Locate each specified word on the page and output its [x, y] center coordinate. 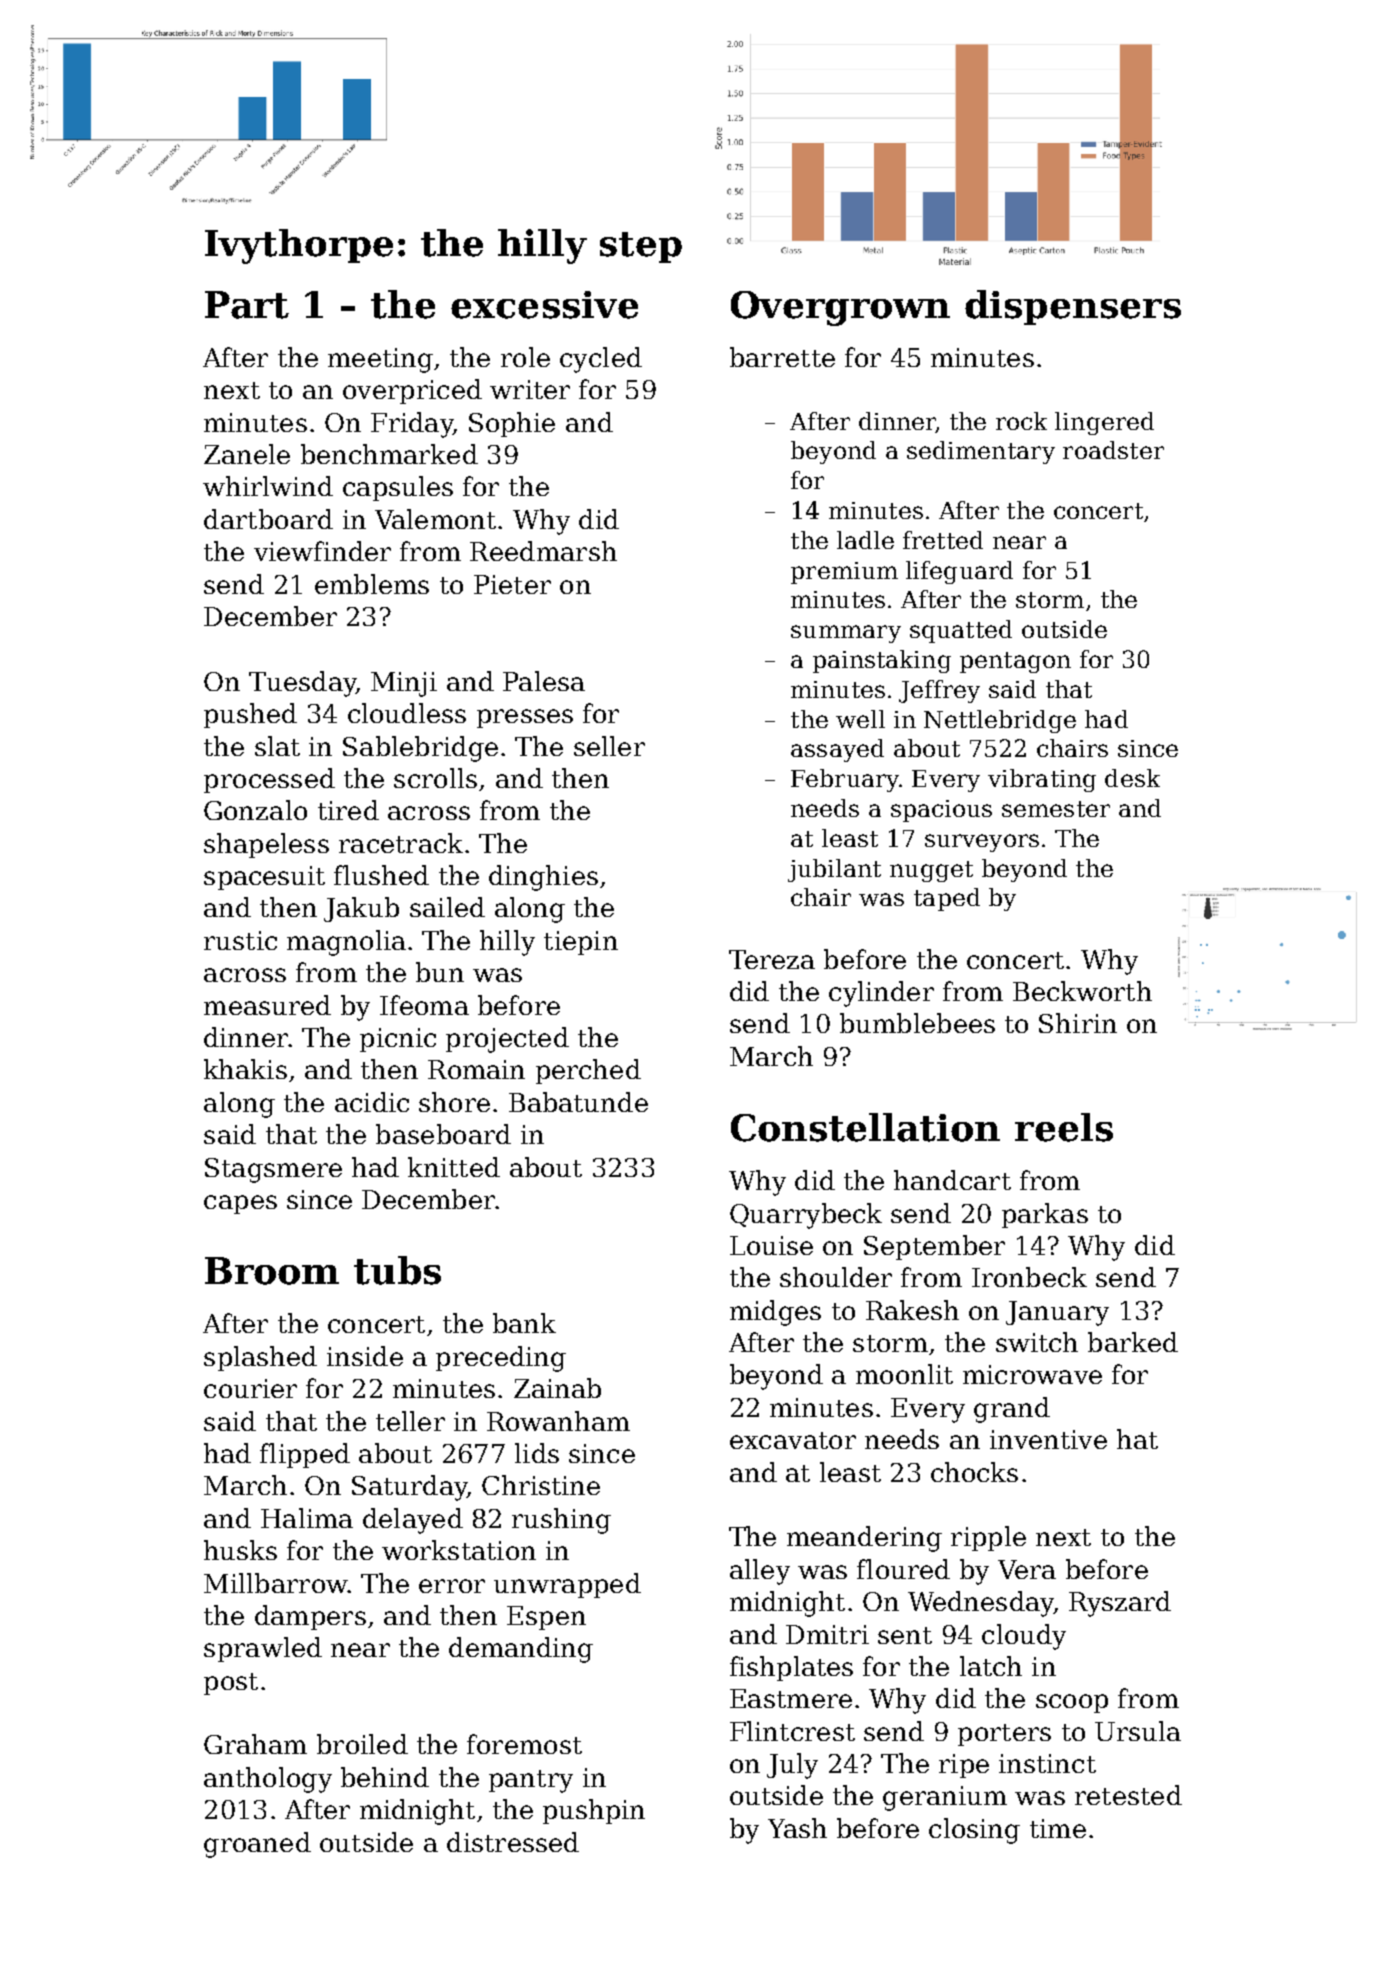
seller [609, 746]
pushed [250, 715]
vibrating [1042, 780]
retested [1128, 1795]
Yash [797, 1828]
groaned [257, 1845]
